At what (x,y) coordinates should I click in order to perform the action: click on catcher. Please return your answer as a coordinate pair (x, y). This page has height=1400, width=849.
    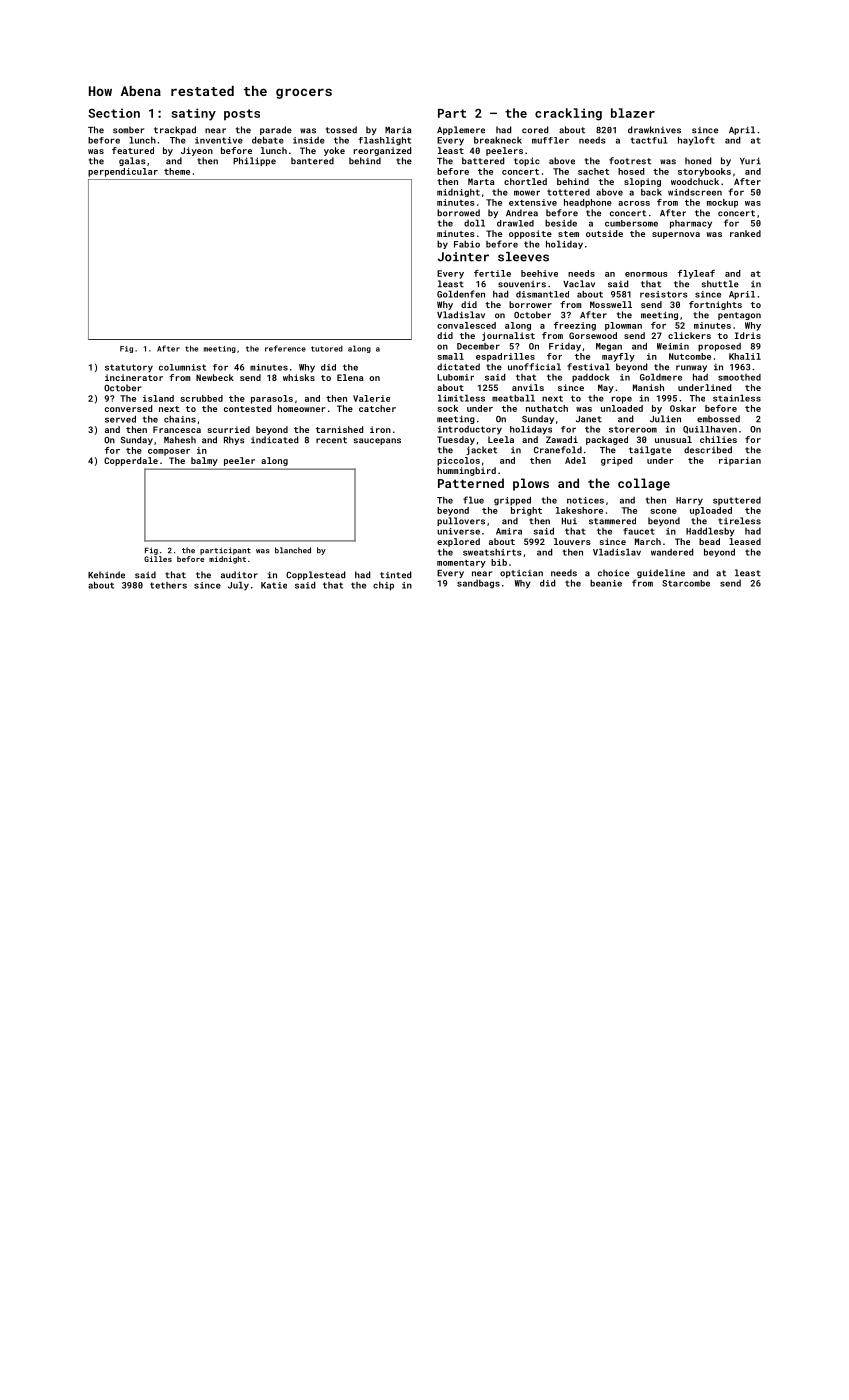
    Looking at the image, I should click on (377, 408).
